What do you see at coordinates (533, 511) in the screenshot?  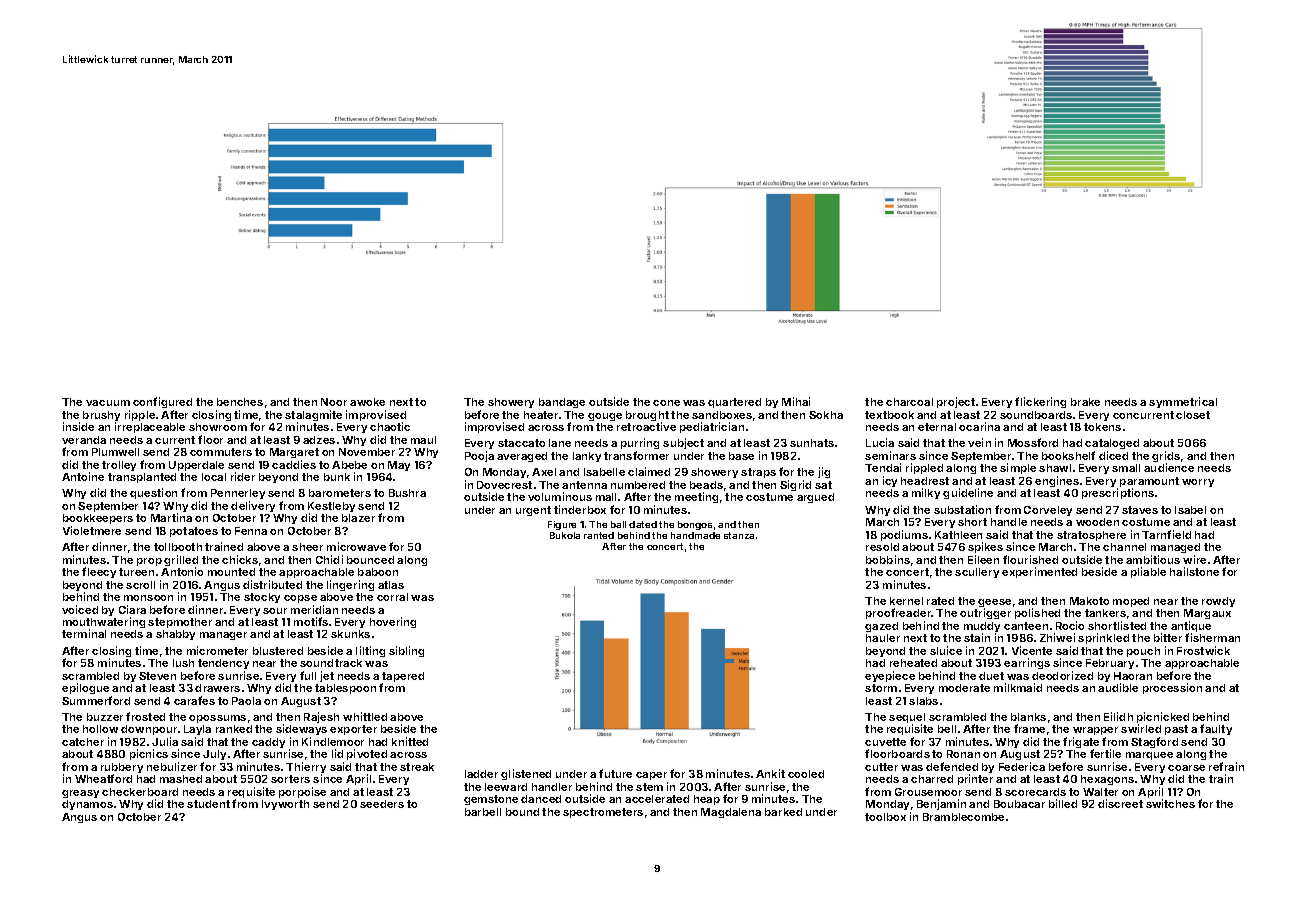 I see `urgent` at bounding box center [533, 511].
